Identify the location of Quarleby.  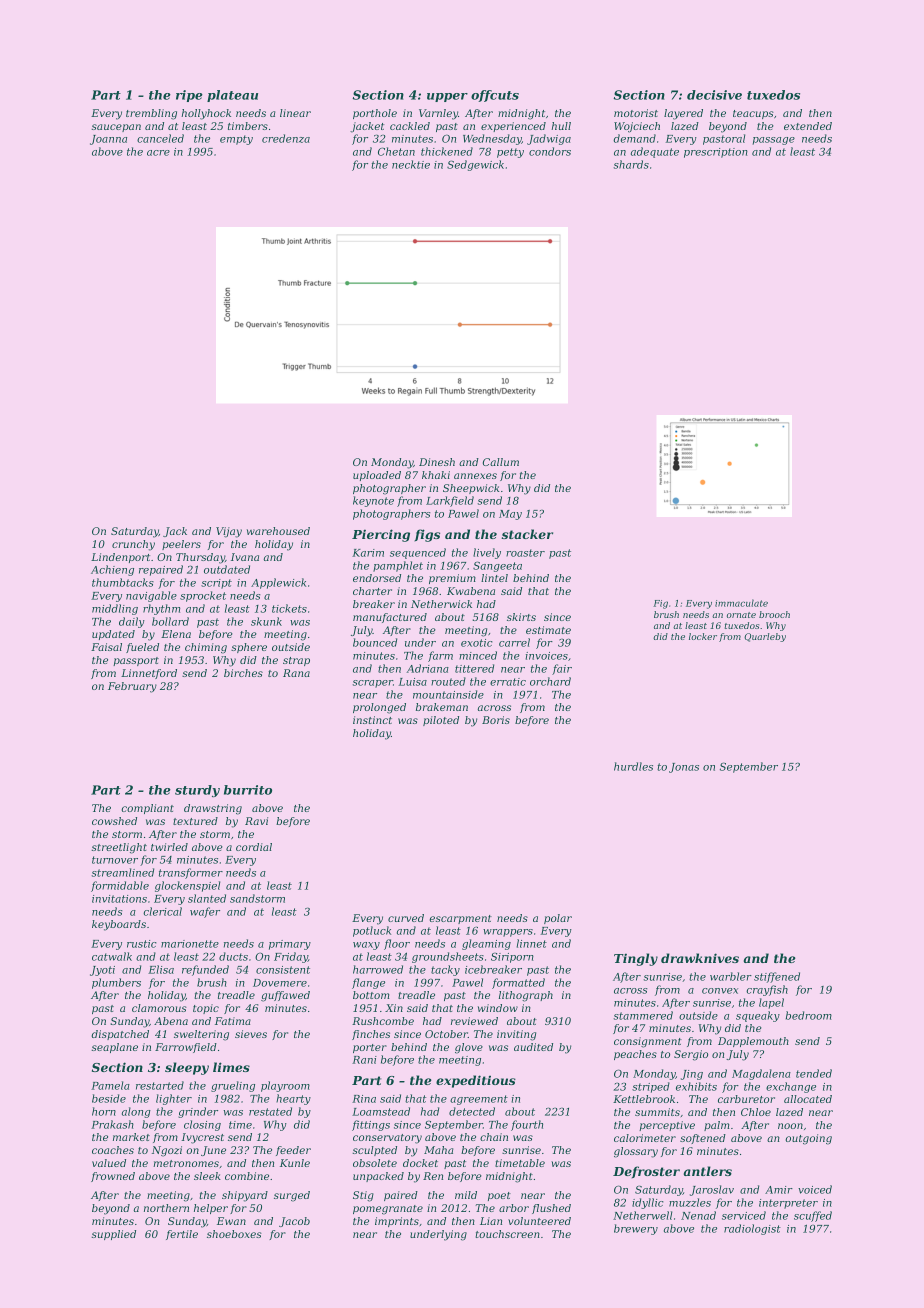
(765, 637).
